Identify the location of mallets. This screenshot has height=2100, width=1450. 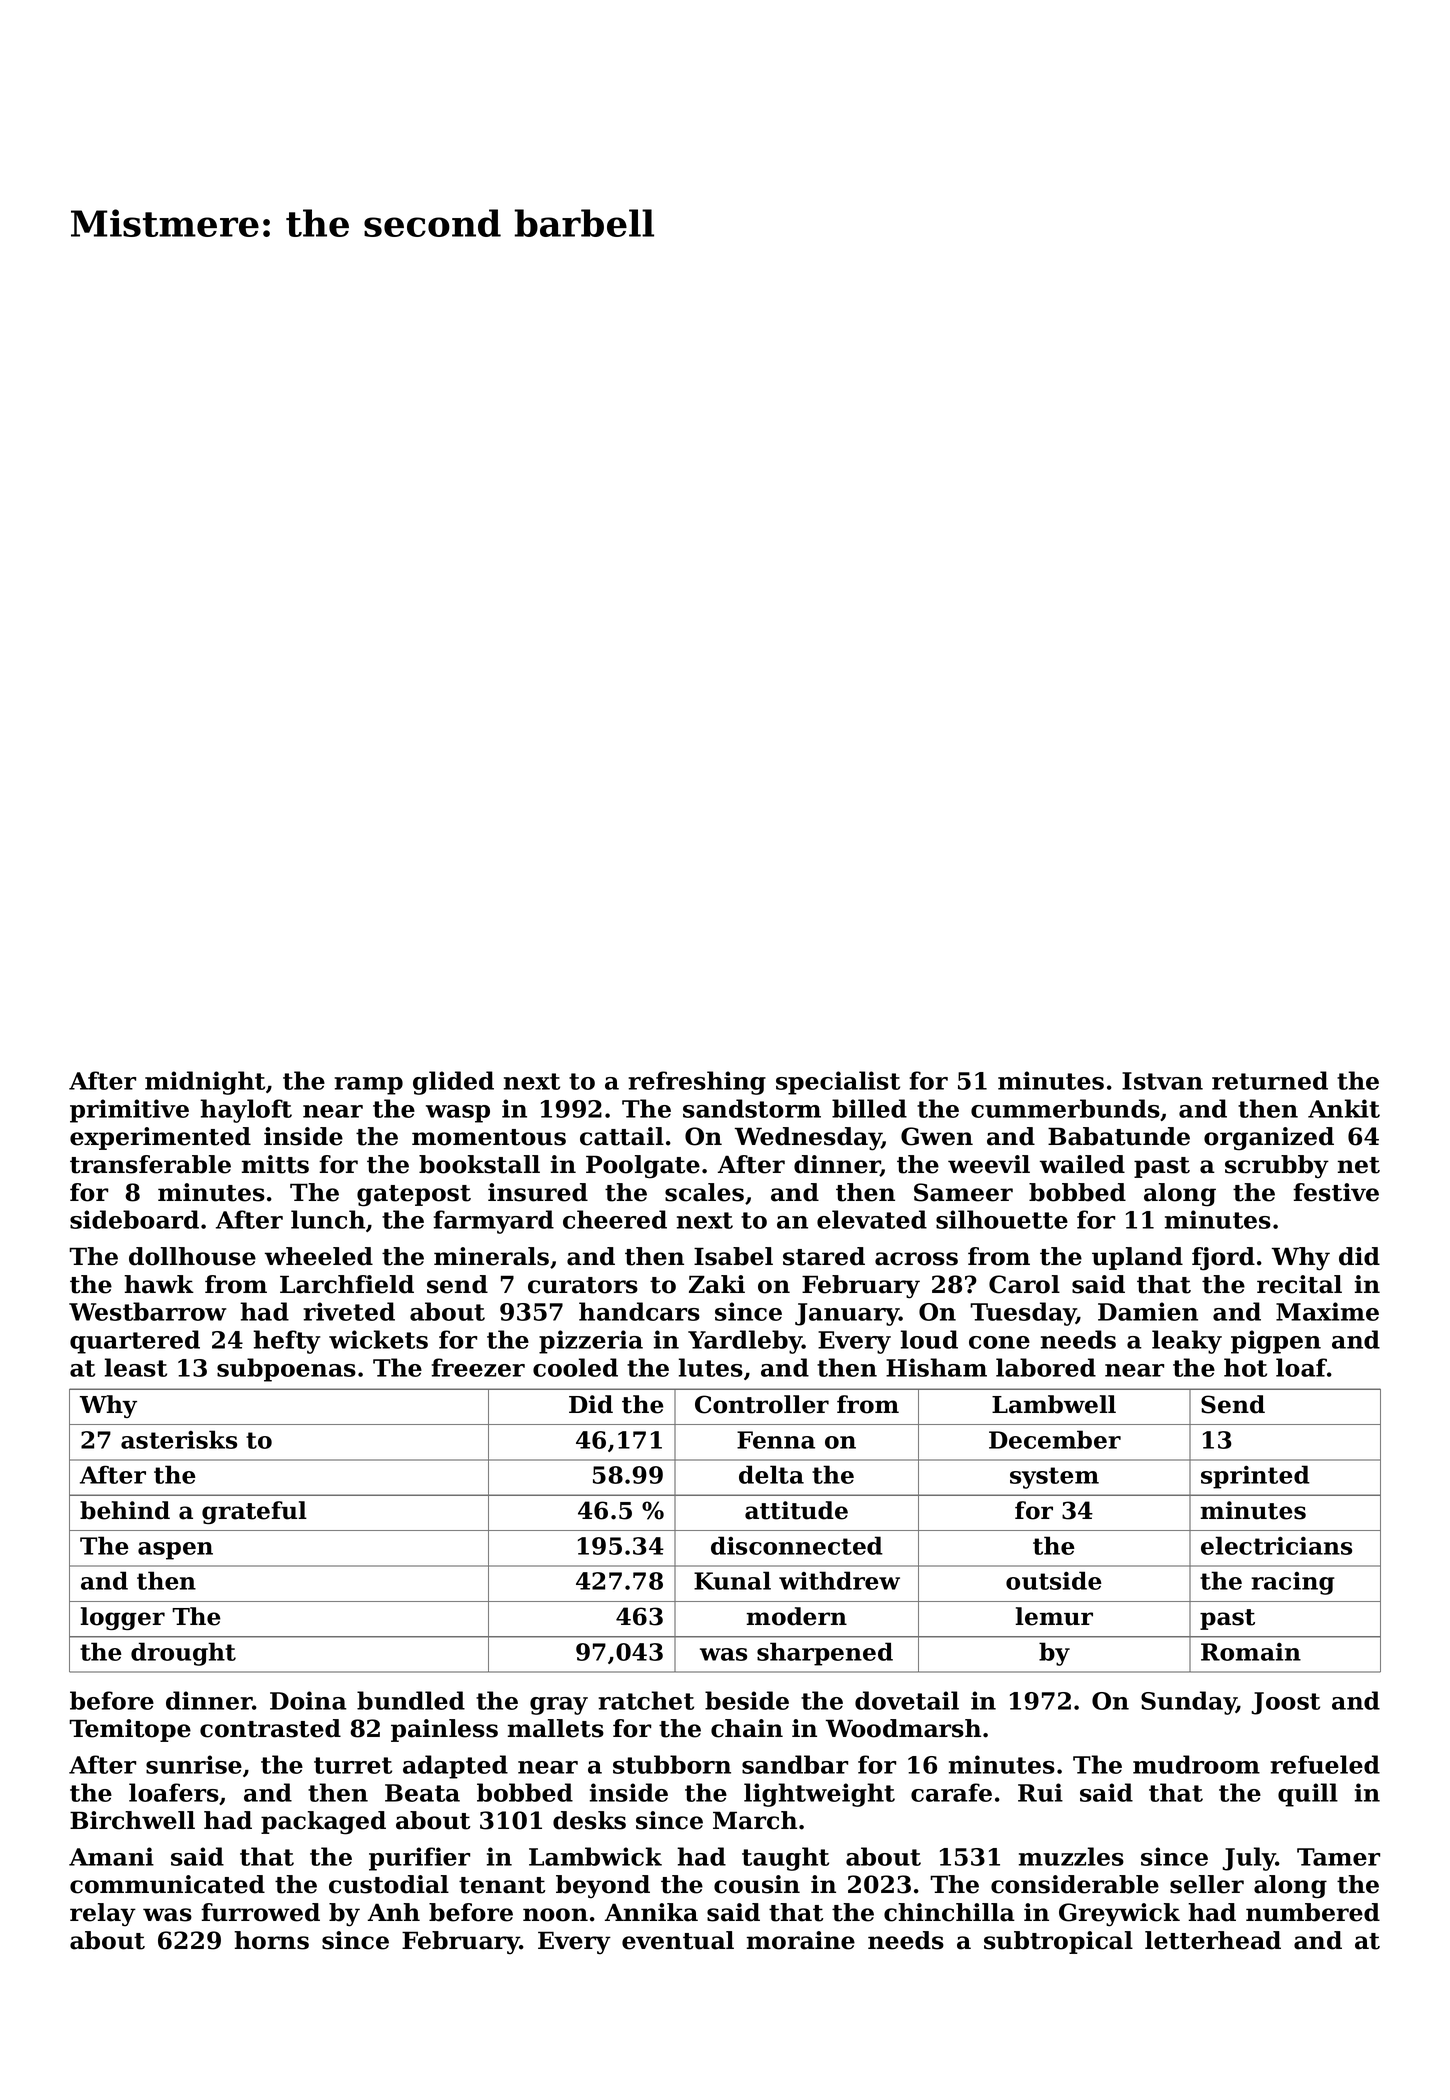
(556, 1728).
